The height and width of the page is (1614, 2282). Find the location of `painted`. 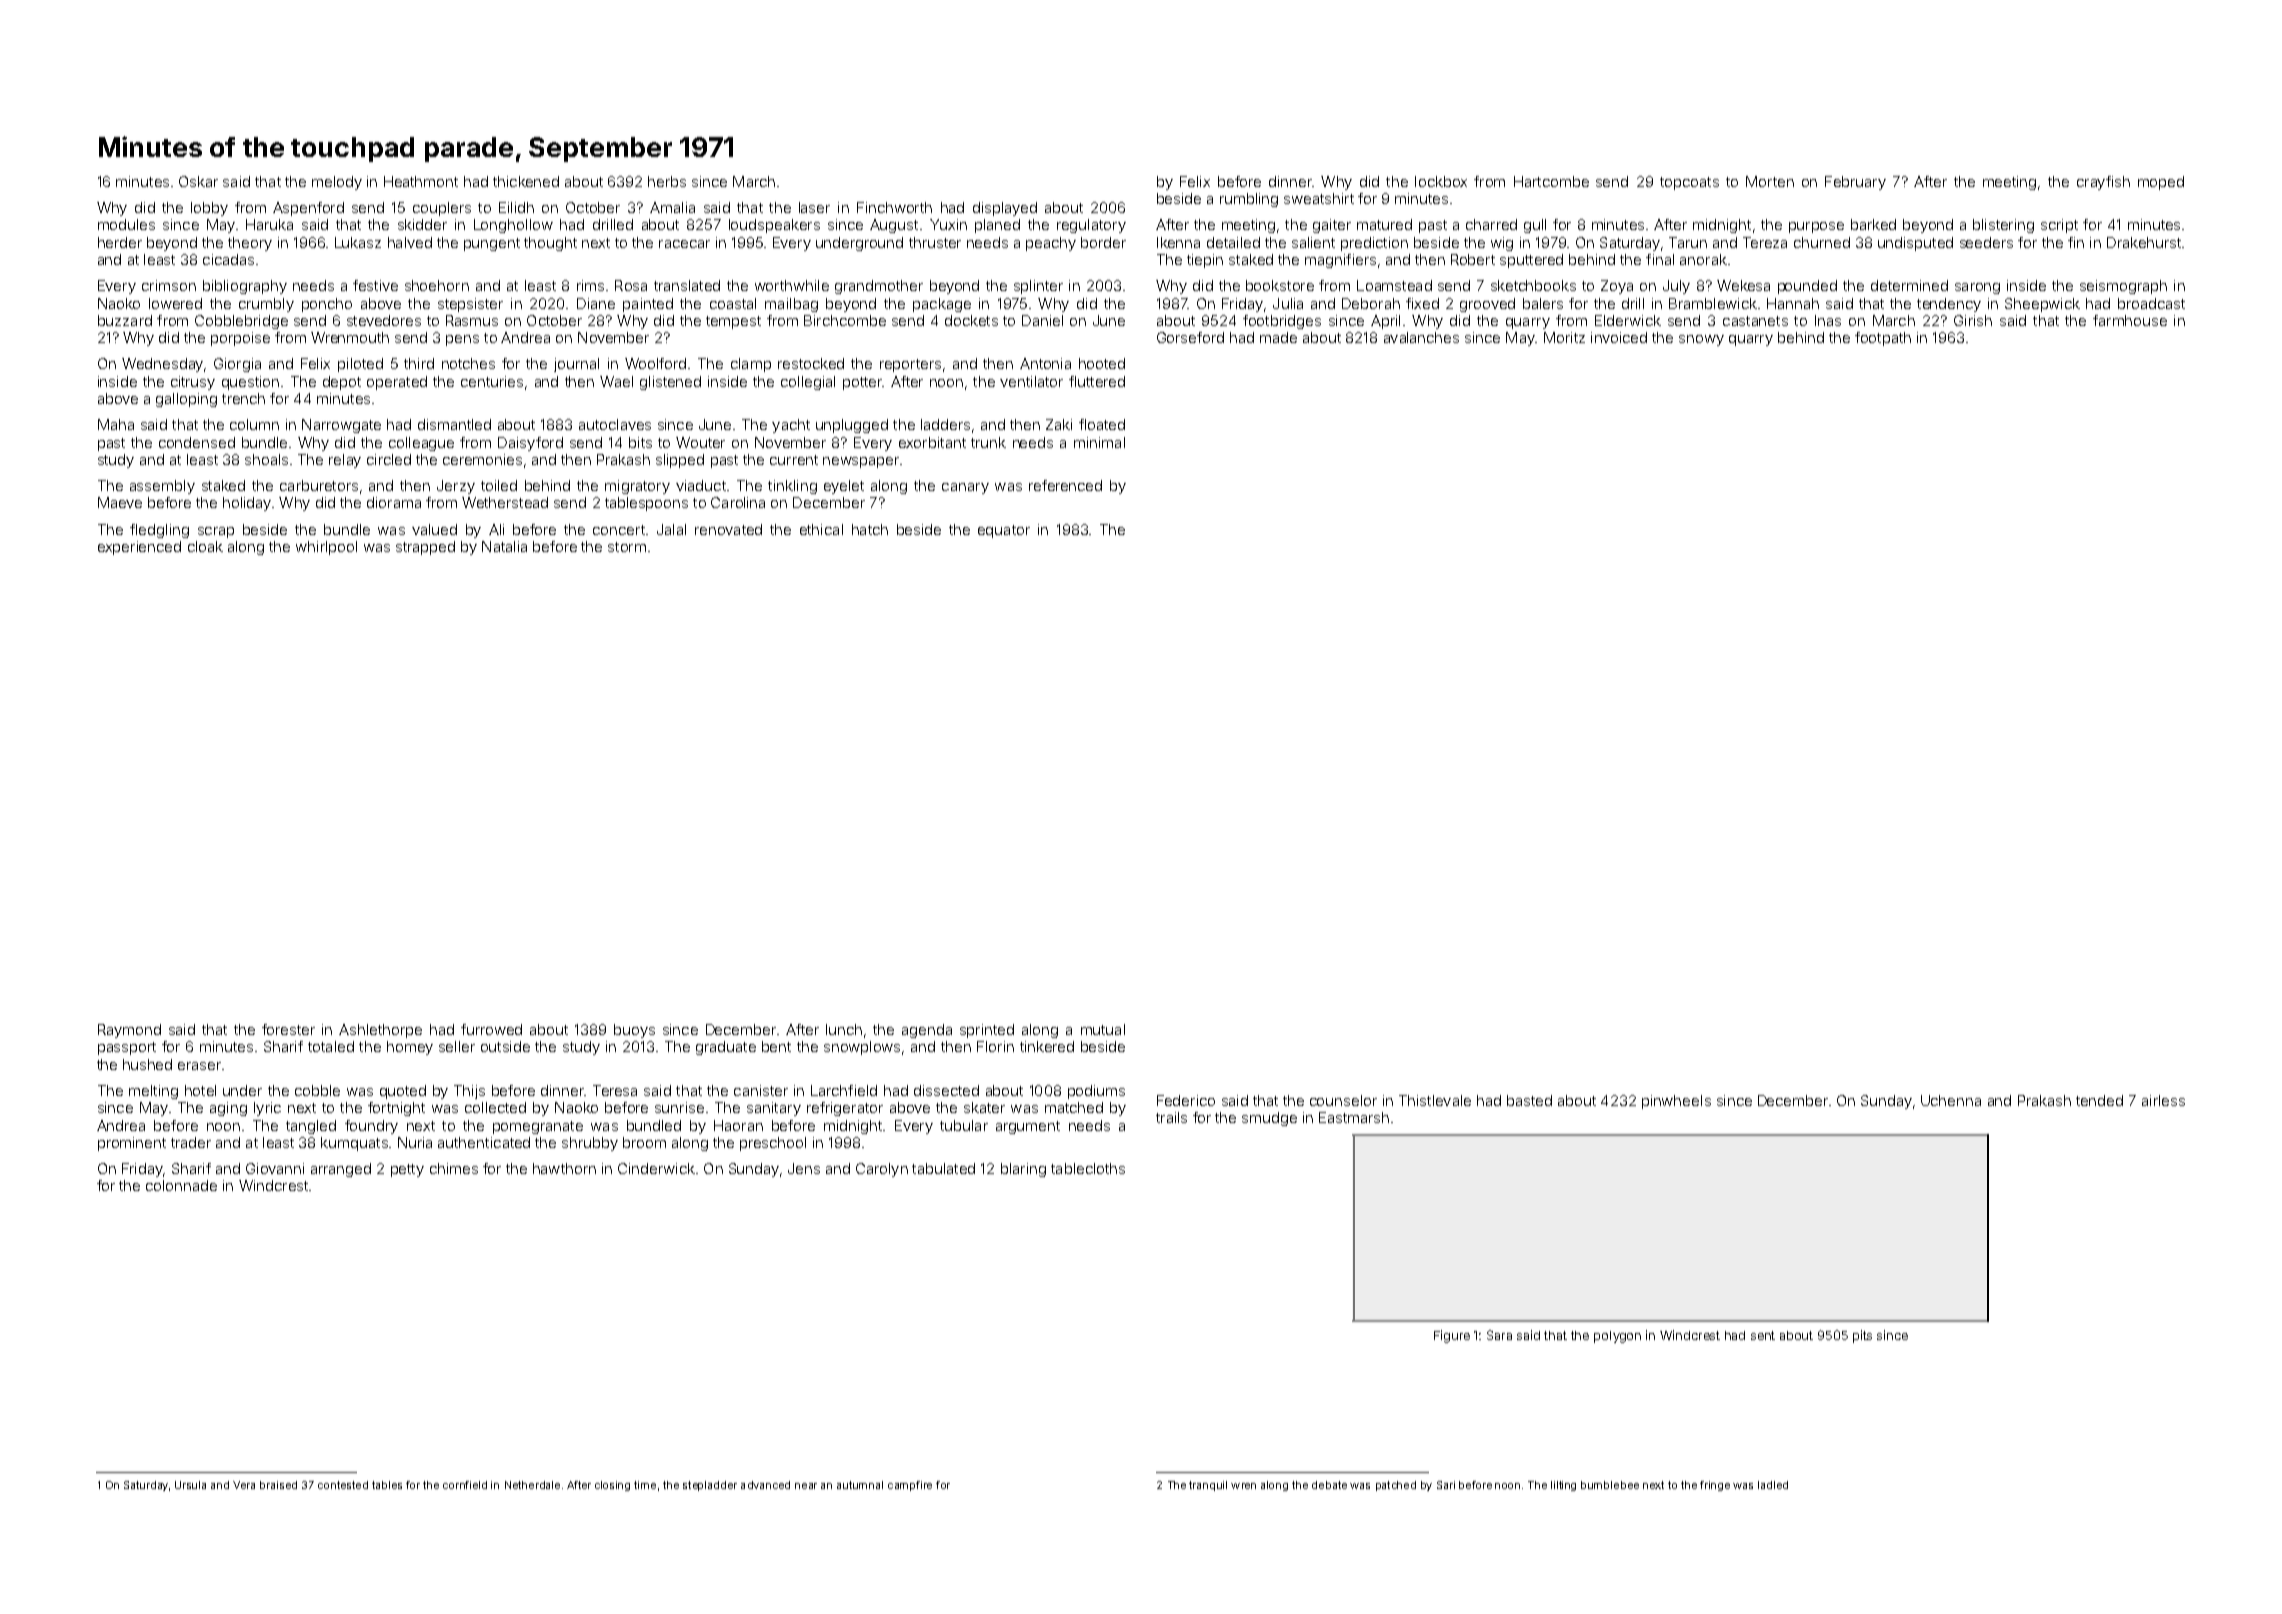

painted is located at coordinates (648, 305).
